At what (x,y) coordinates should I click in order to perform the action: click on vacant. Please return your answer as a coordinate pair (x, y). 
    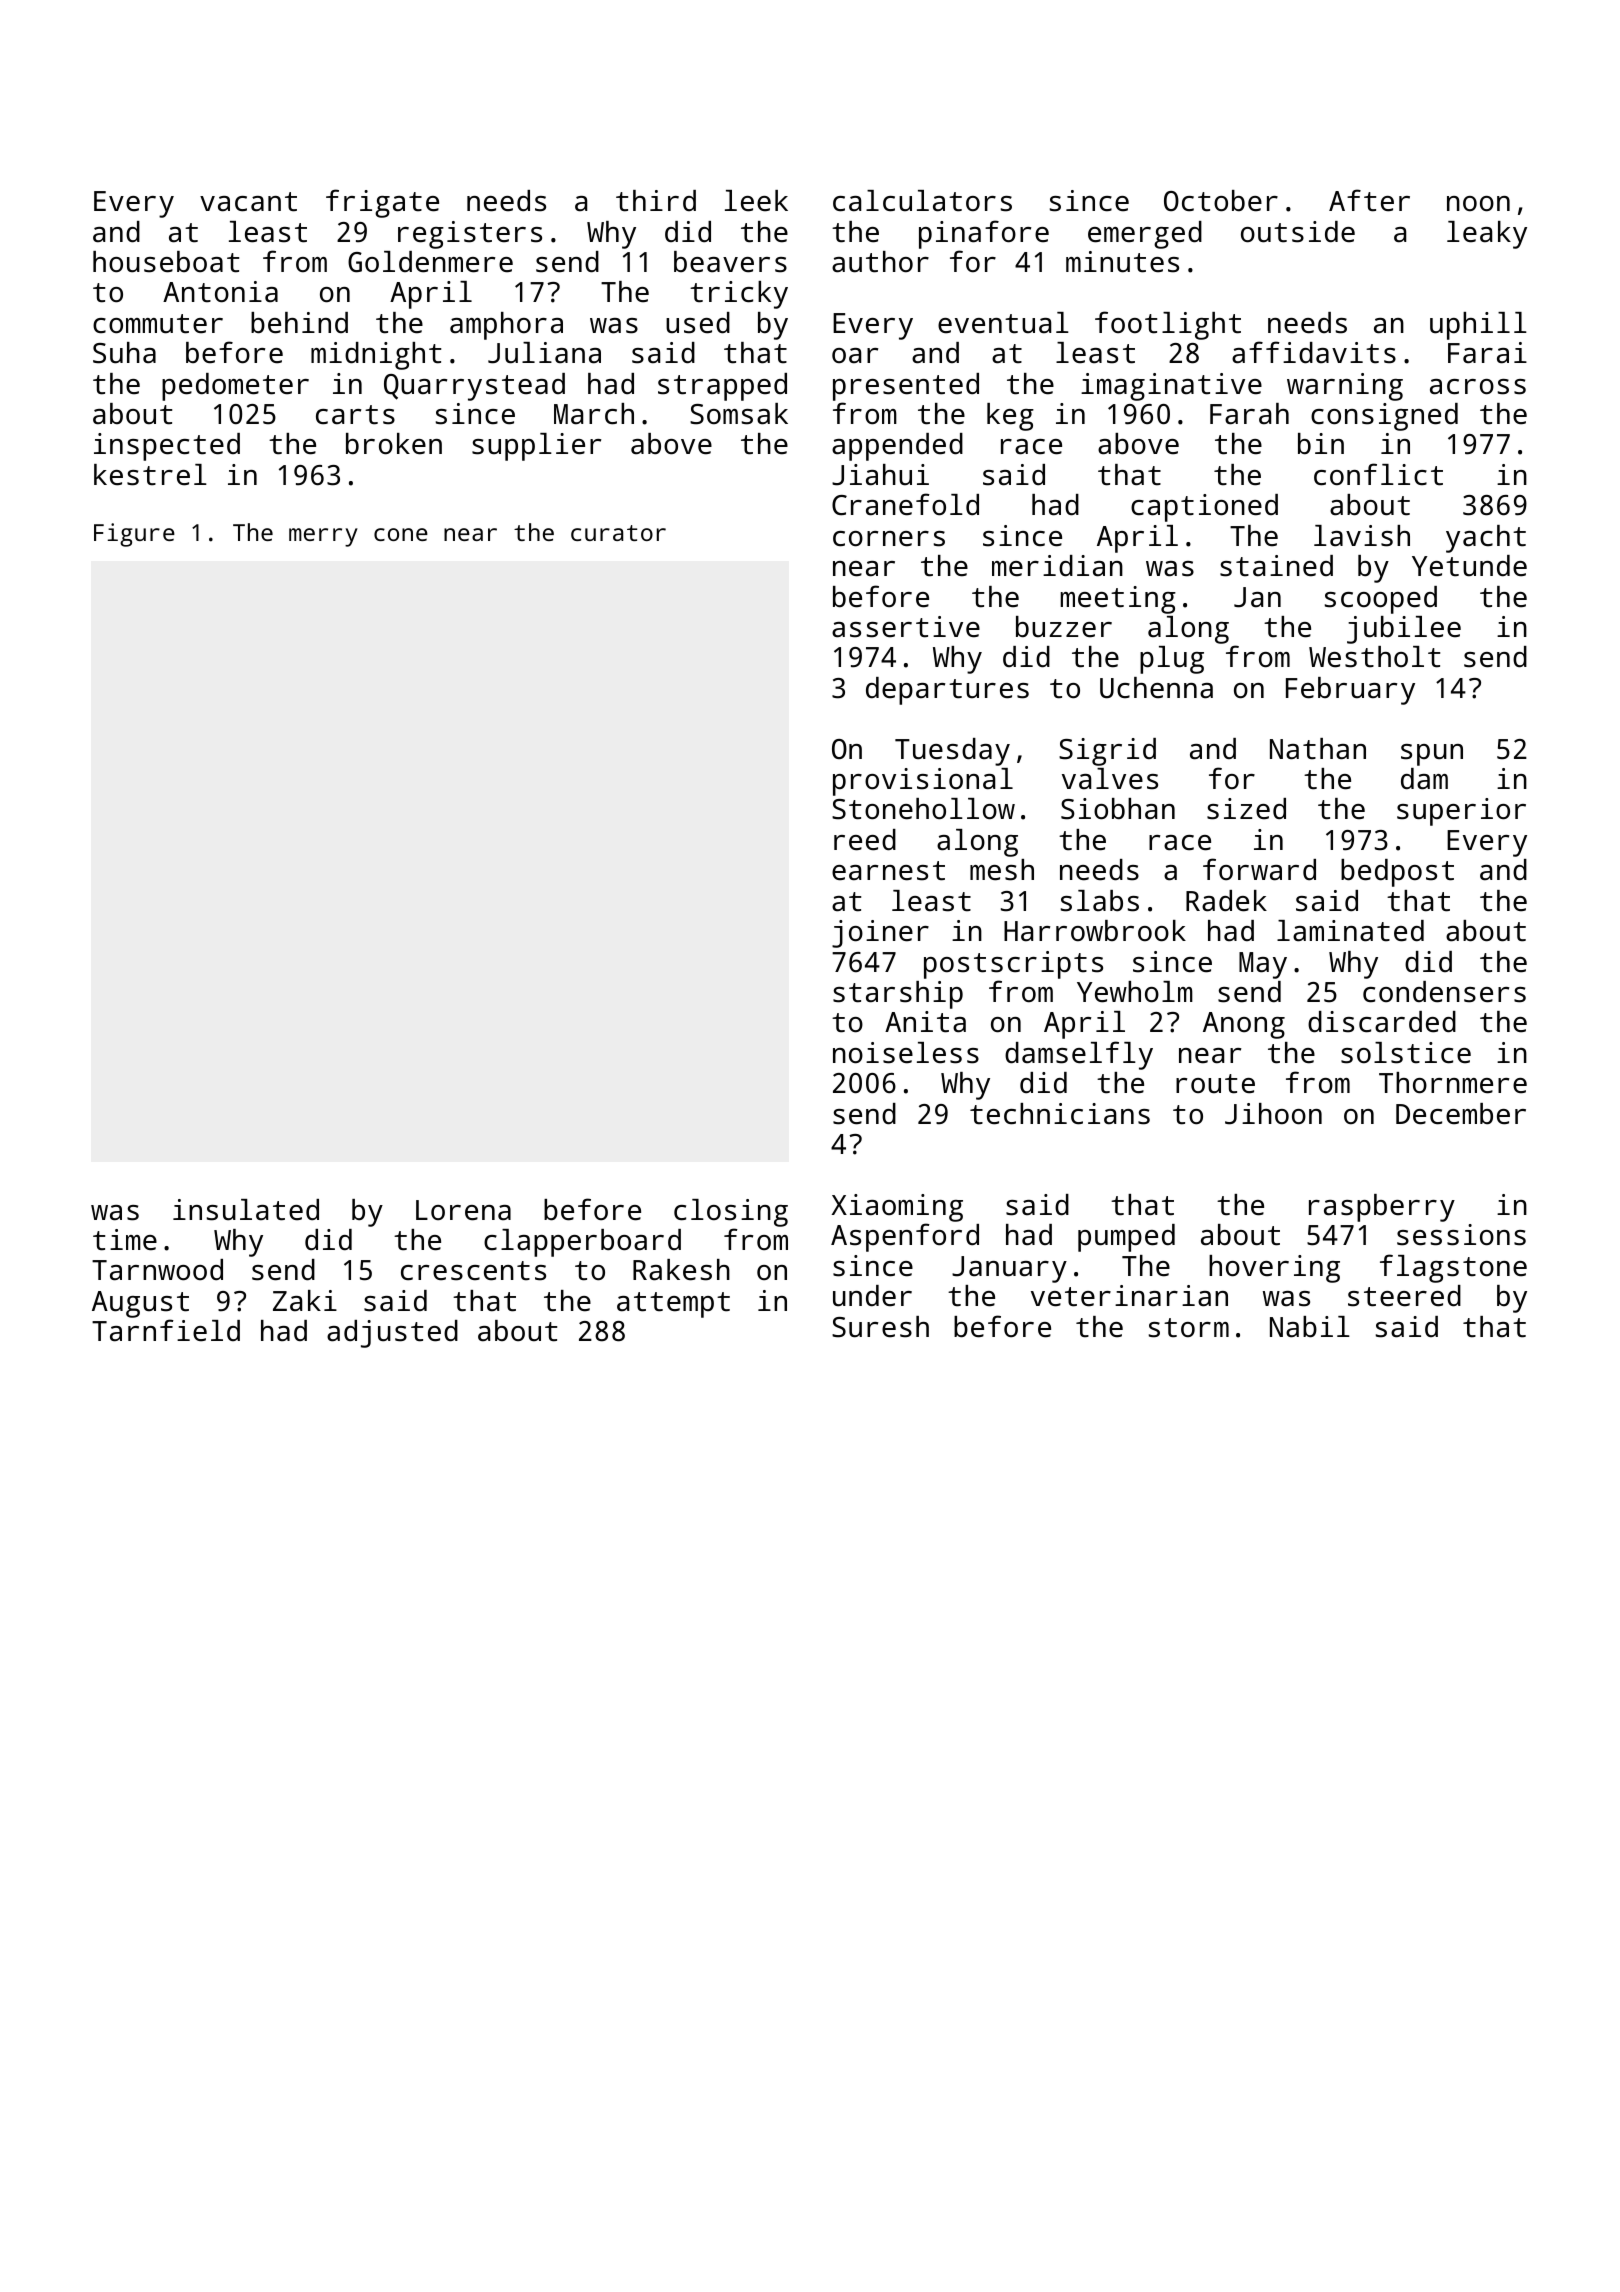
    Looking at the image, I should click on (248, 202).
